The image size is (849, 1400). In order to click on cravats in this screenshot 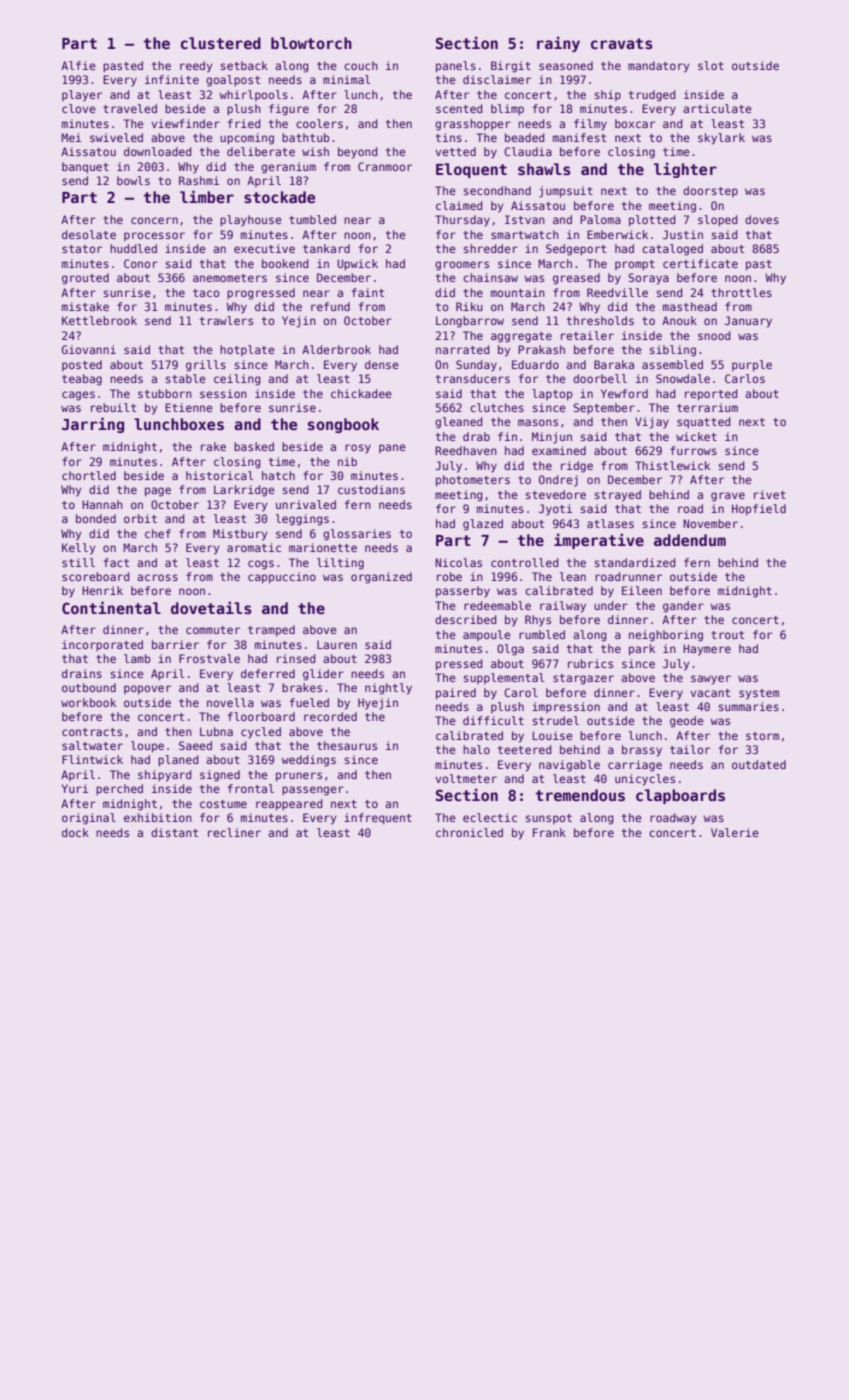, I will do `click(622, 43)`.
